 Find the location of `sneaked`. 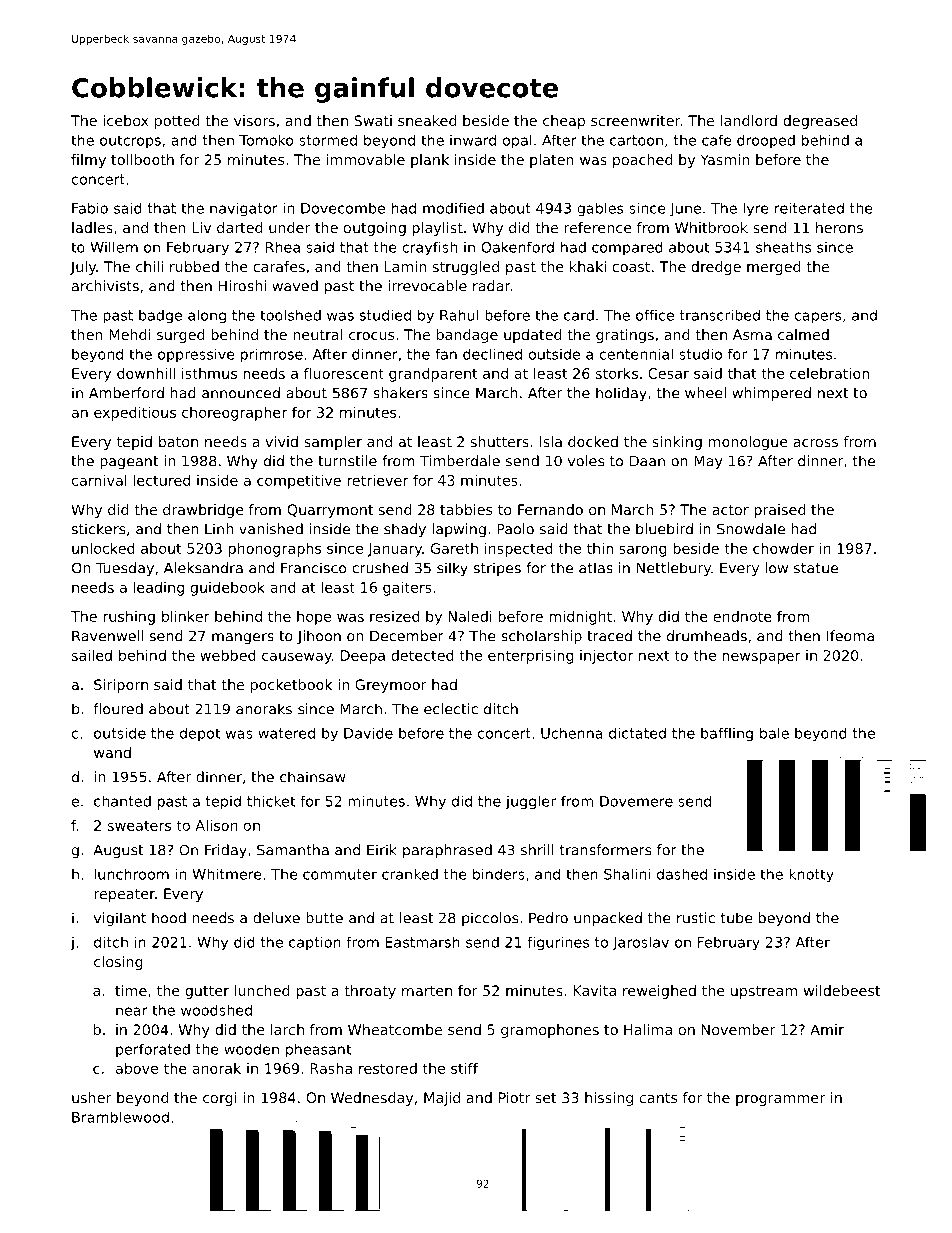

sneaked is located at coordinates (427, 120).
